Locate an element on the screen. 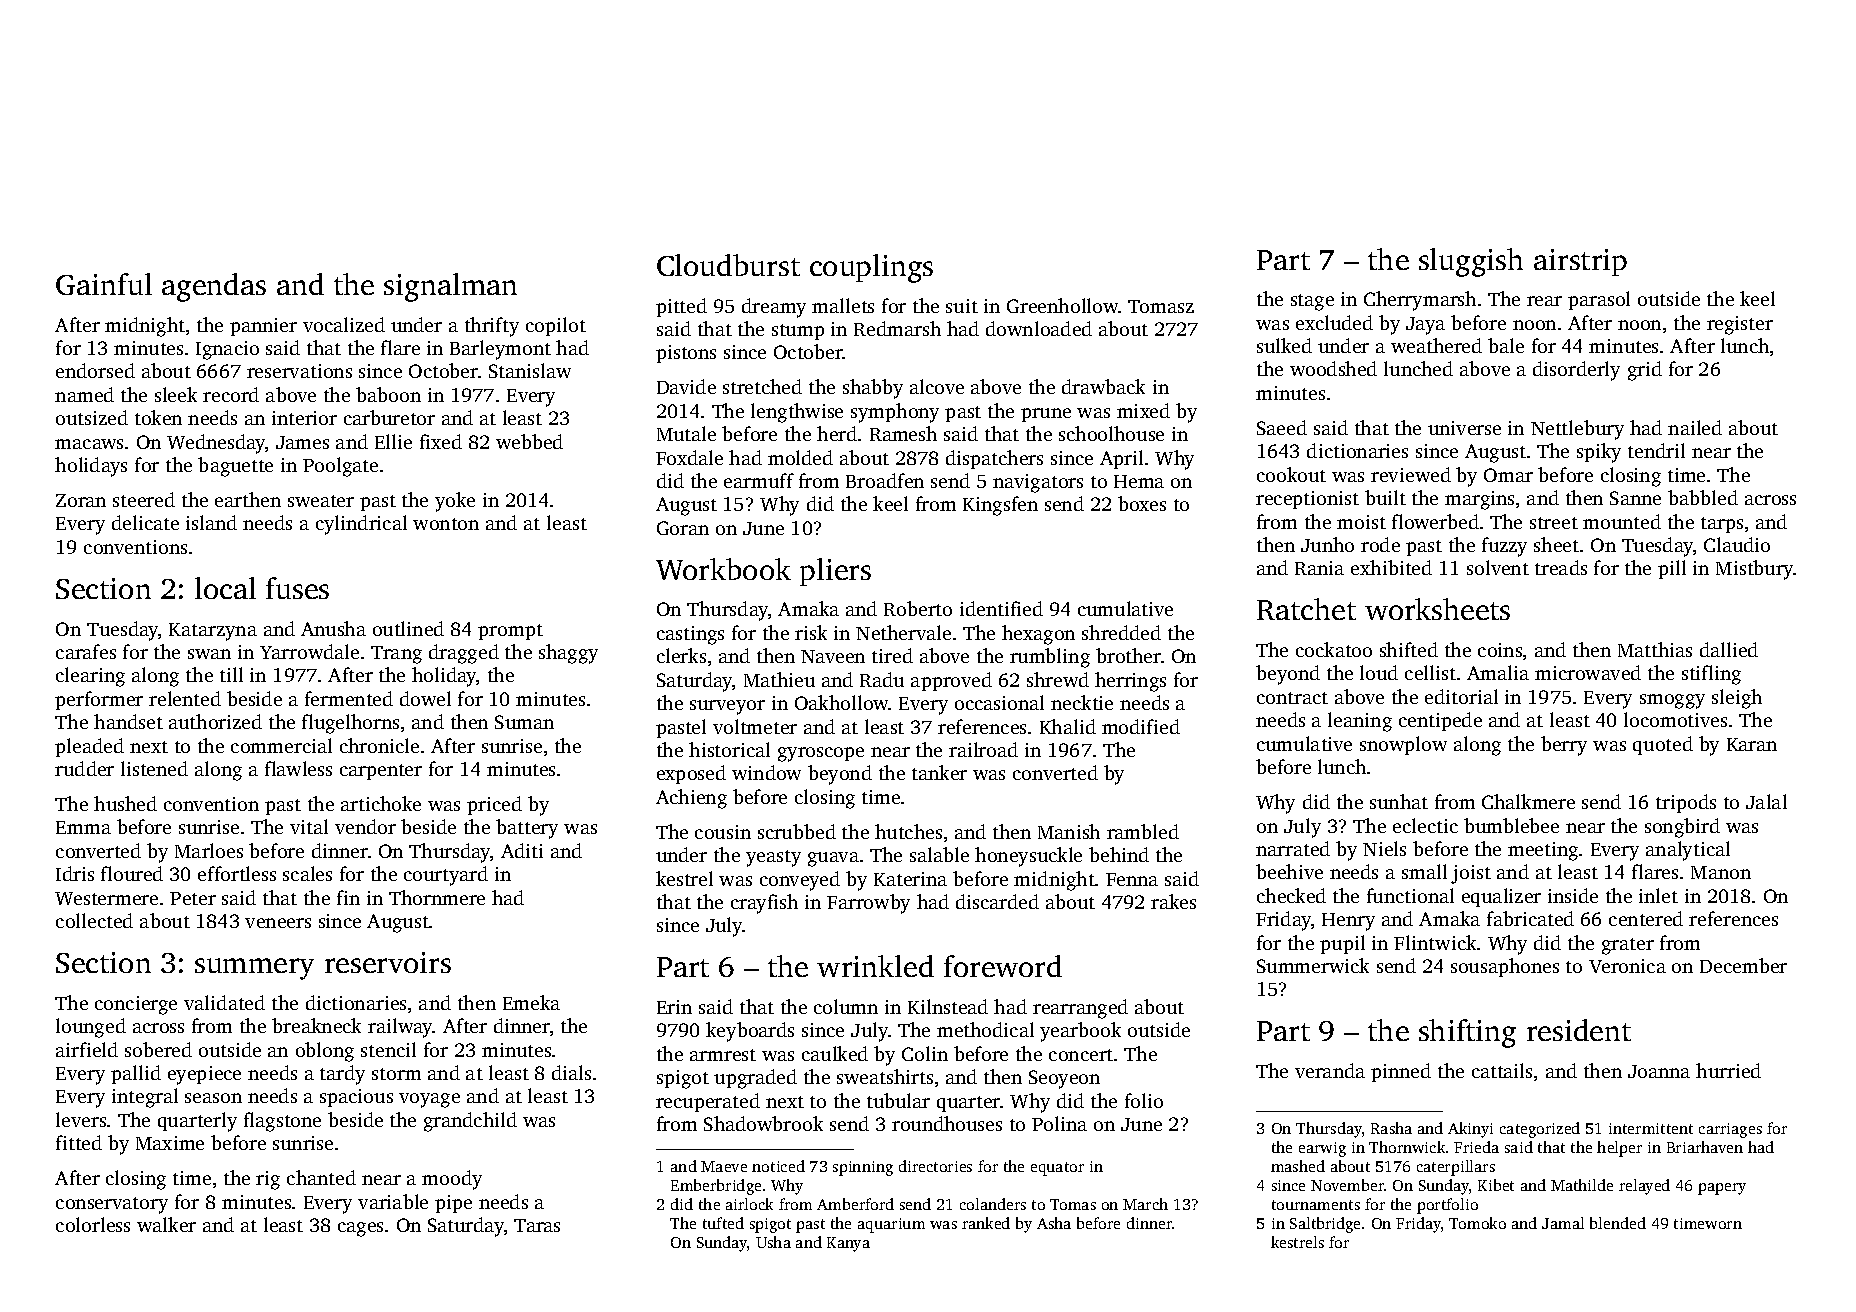  Cherrymarsh is located at coordinates (1420, 301).
